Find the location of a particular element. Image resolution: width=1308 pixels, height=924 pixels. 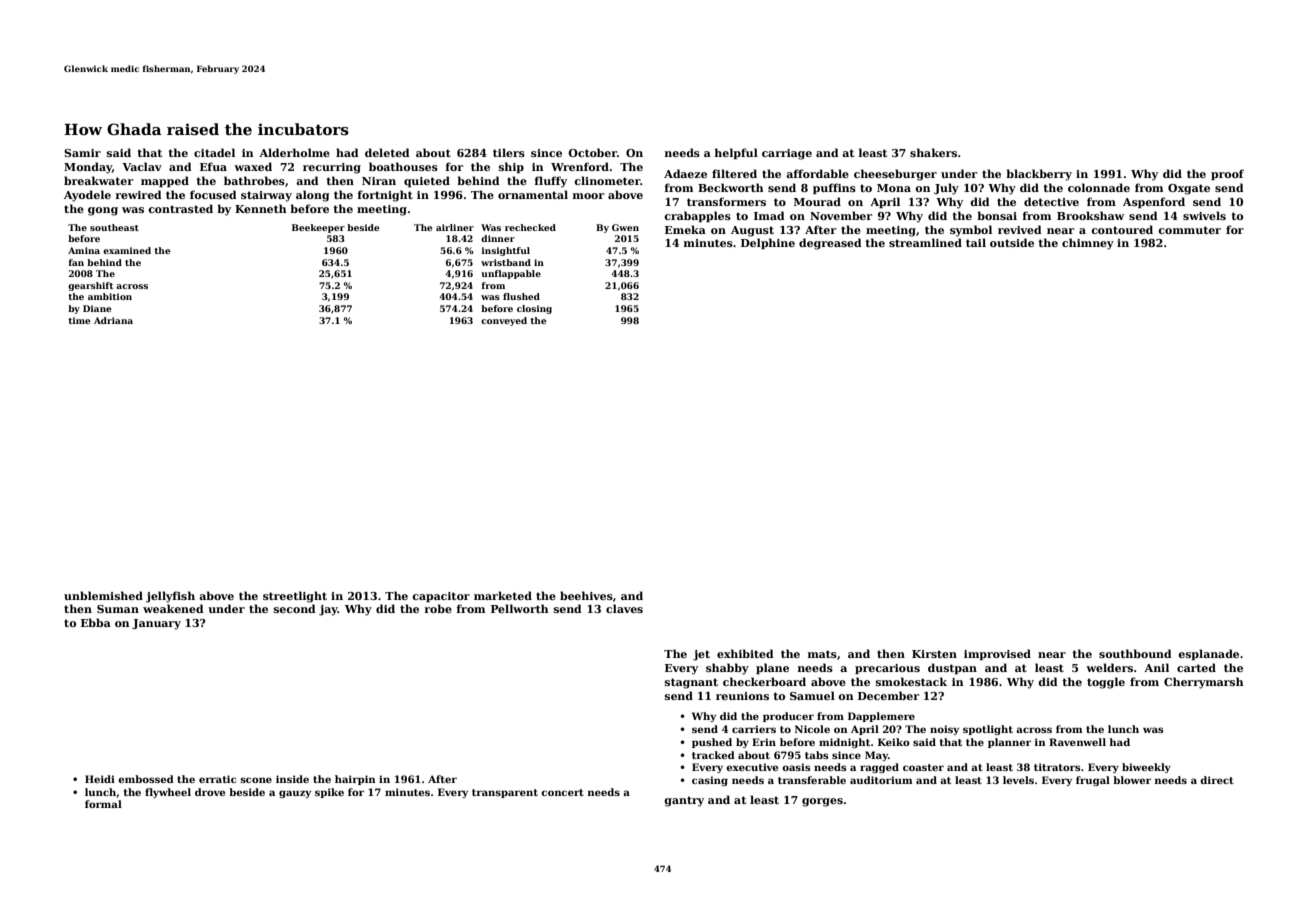

gantry is located at coordinates (684, 801).
